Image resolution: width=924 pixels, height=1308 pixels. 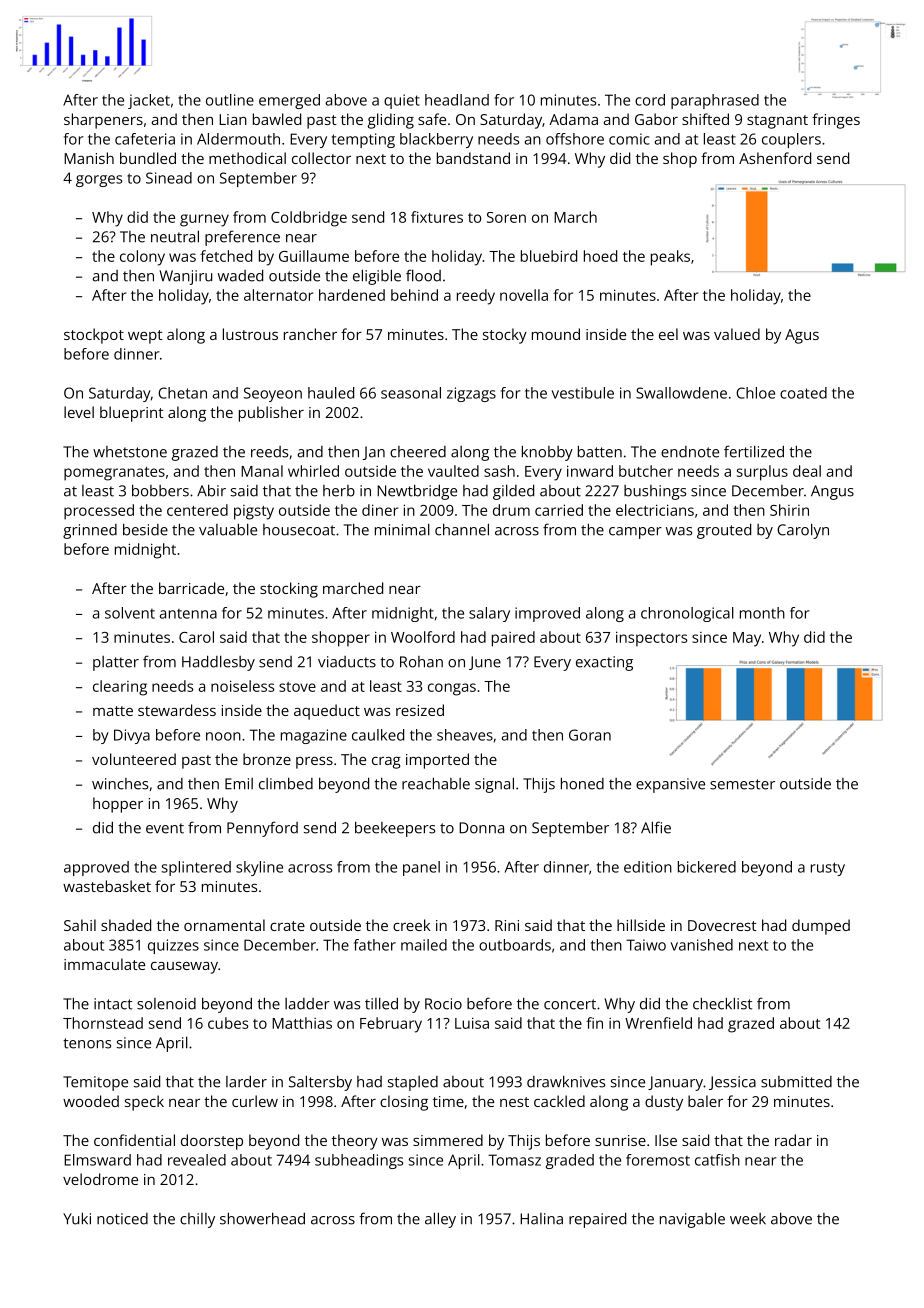 I want to click on peaks, so click(x=670, y=258).
